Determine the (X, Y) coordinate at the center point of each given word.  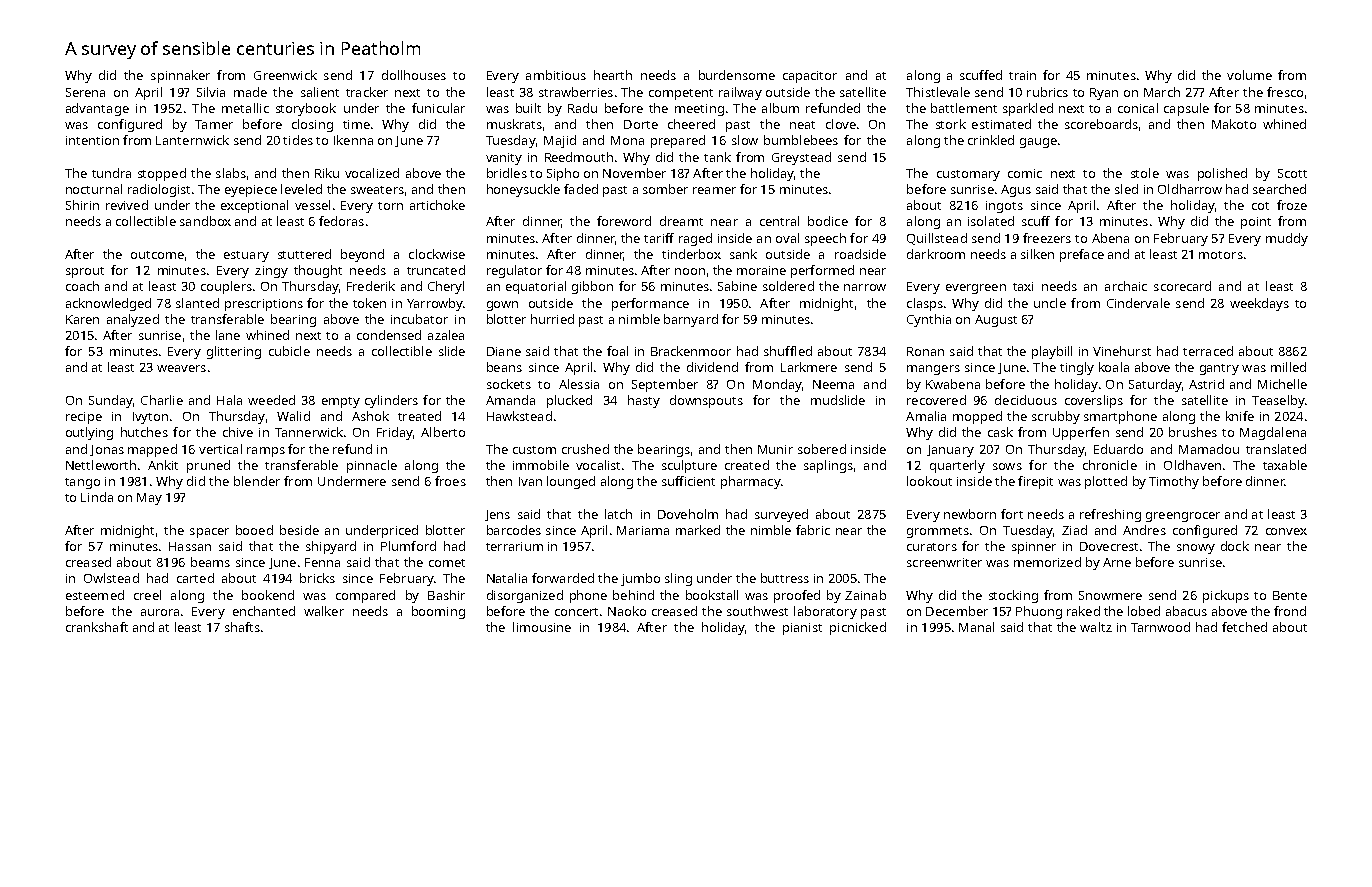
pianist (802, 629)
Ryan (1104, 94)
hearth (613, 75)
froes (450, 481)
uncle (1050, 303)
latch (618, 514)
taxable (1285, 465)
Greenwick (285, 75)
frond (1290, 611)
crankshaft (97, 627)
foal (617, 351)
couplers (226, 287)
